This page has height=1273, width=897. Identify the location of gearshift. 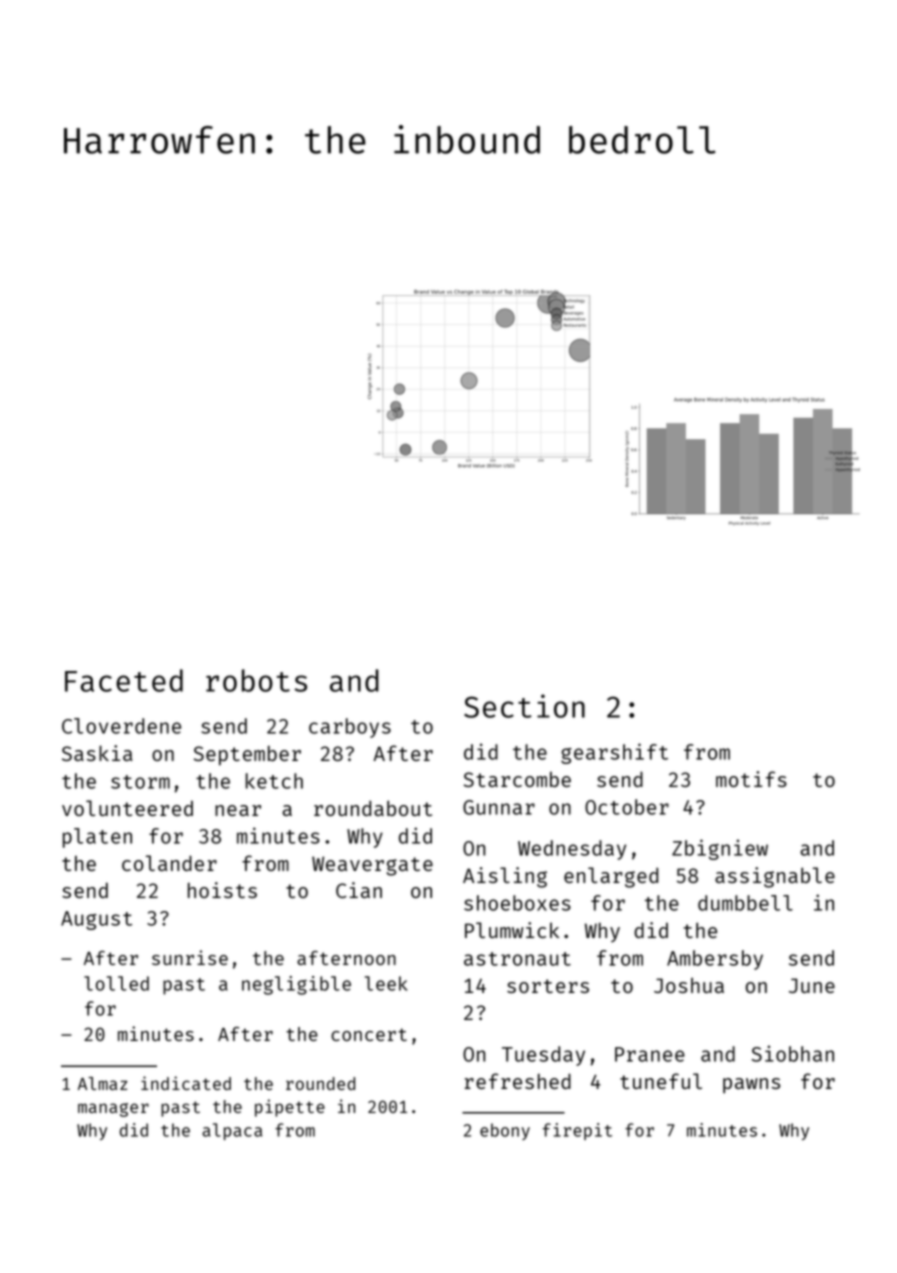
(614, 753).
